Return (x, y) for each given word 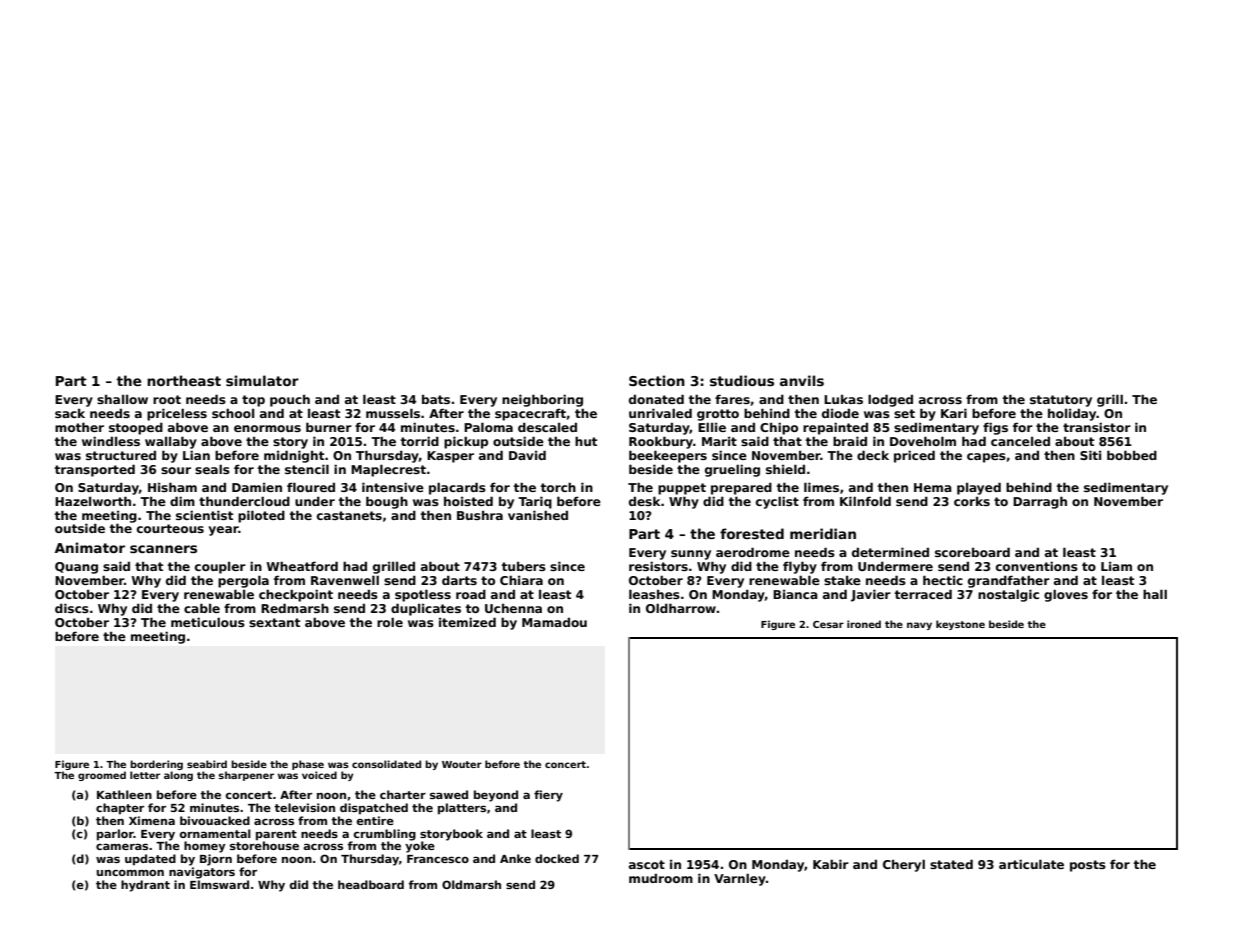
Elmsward (219, 884)
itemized (467, 622)
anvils (802, 380)
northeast (184, 380)
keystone (960, 625)
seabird (207, 764)
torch (558, 487)
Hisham (172, 487)
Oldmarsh (471, 884)
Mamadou (554, 622)
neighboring (542, 400)
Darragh (1040, 502)
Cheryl (904, 865)
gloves (1066, 595)
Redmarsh (295, 608)
